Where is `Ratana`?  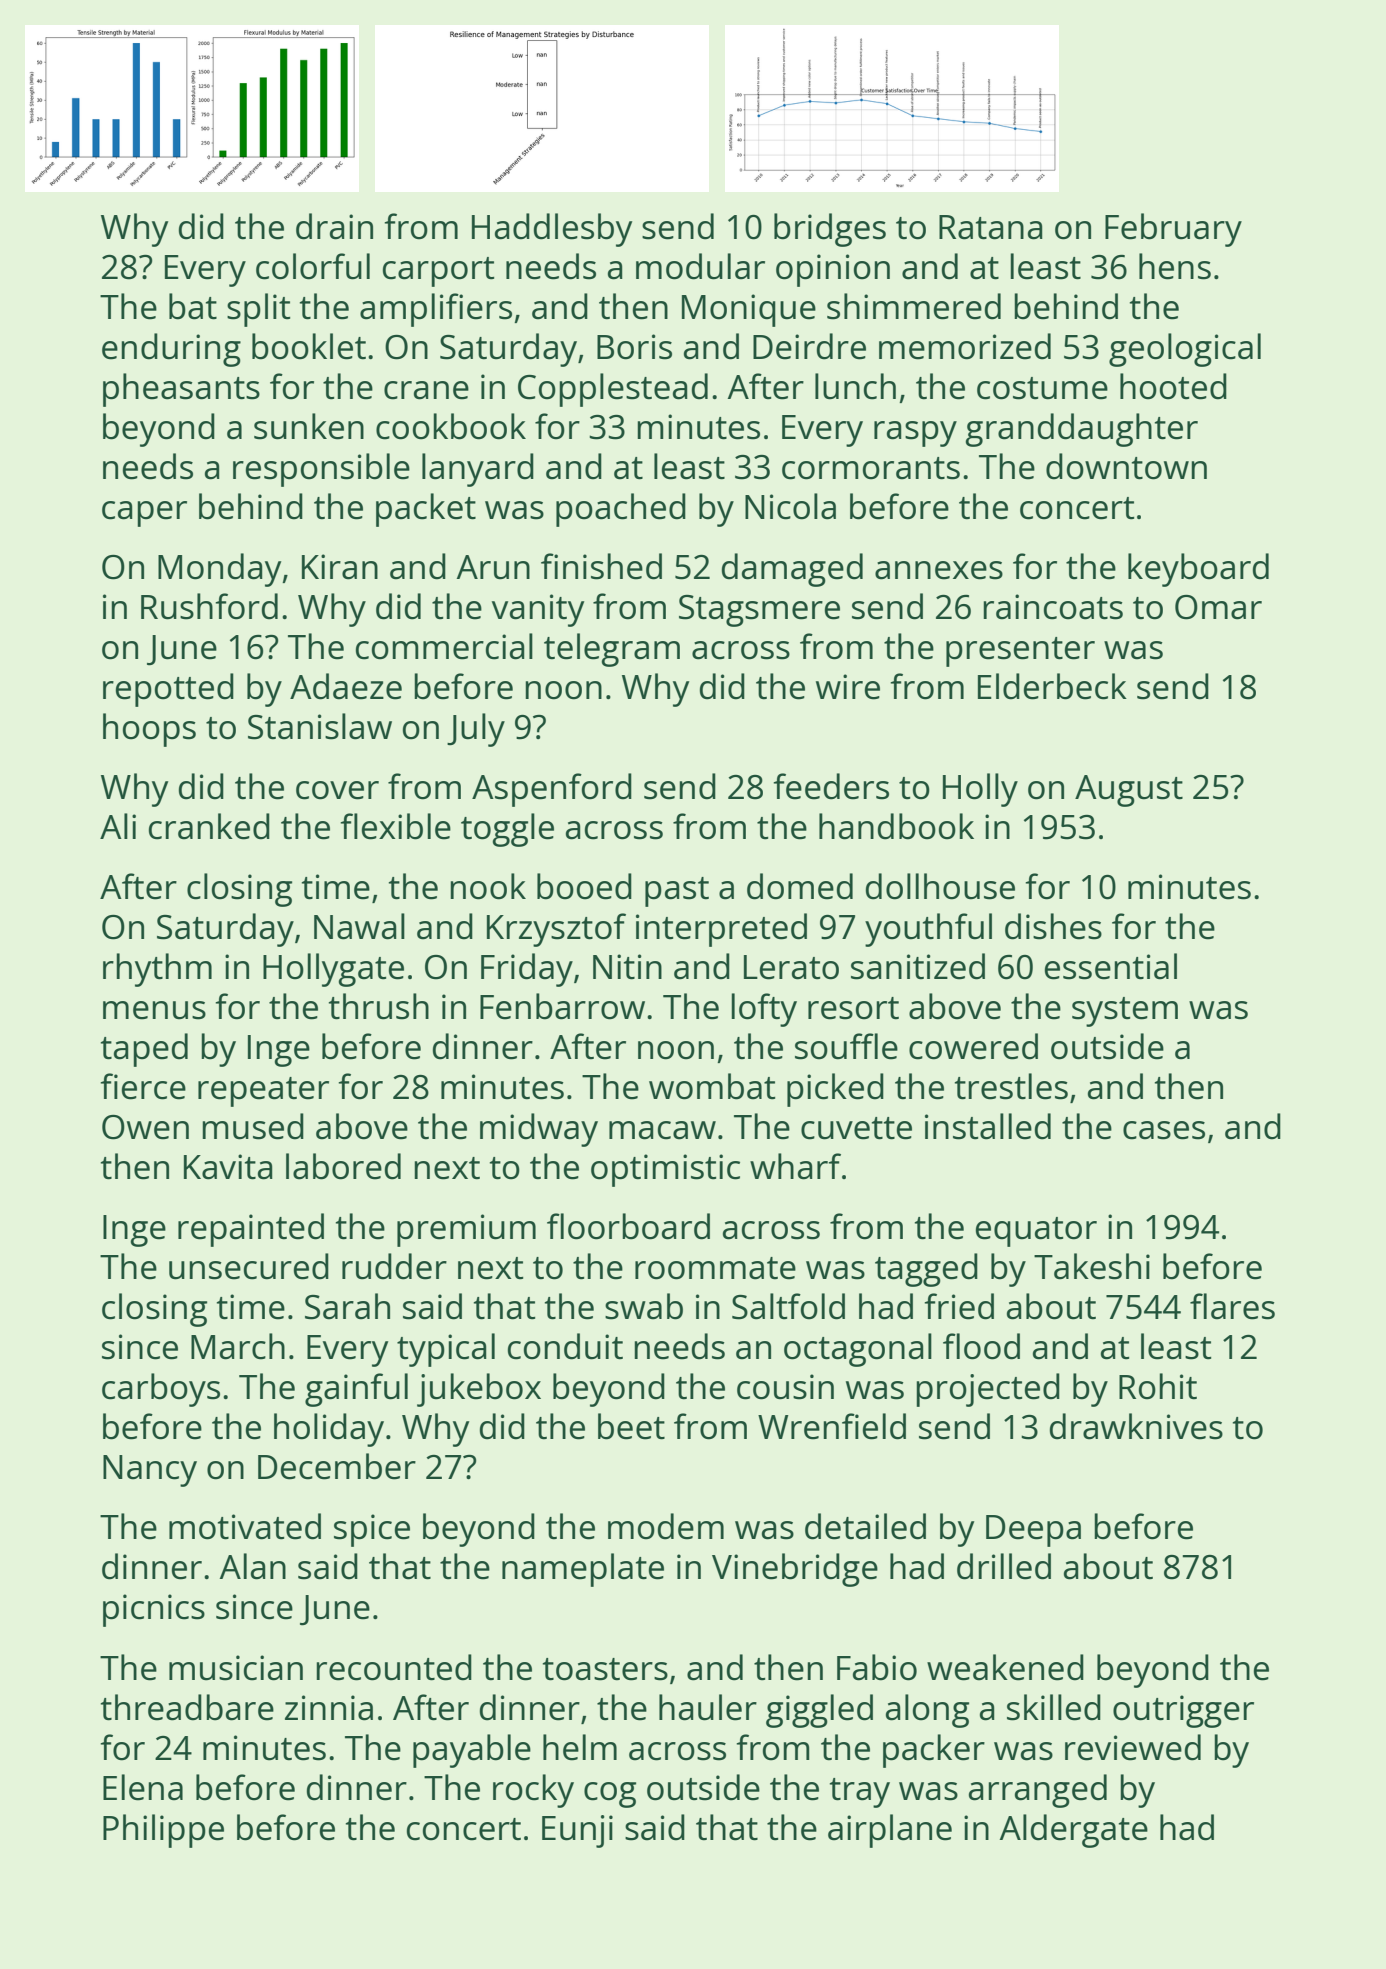
Ratana is located at coordinates (991, 227).
